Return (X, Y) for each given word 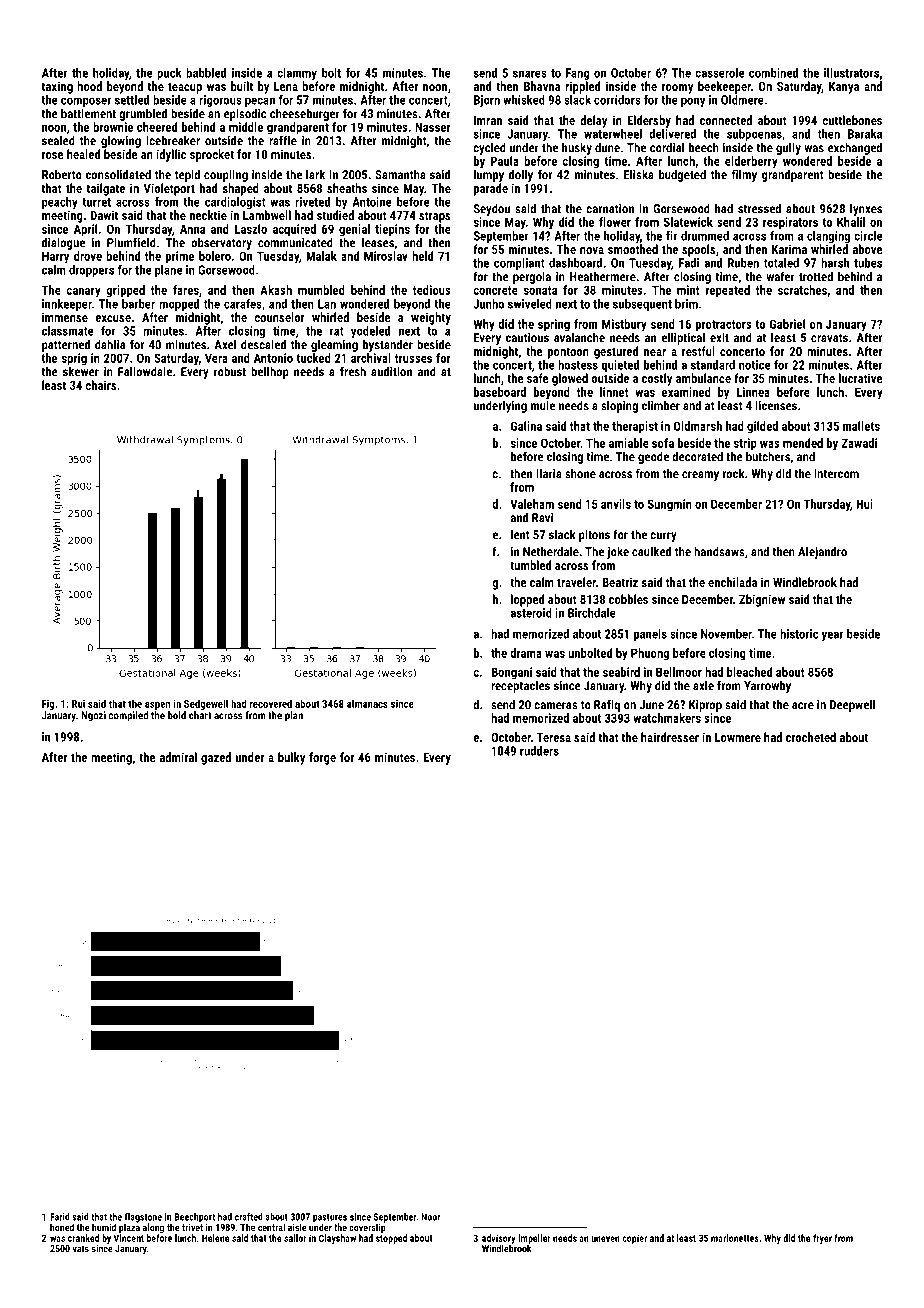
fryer (822, 1239)
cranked (83, 1238)
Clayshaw (337, 1239)
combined (773, 73)
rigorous (220, 101)
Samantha (400, 174)
